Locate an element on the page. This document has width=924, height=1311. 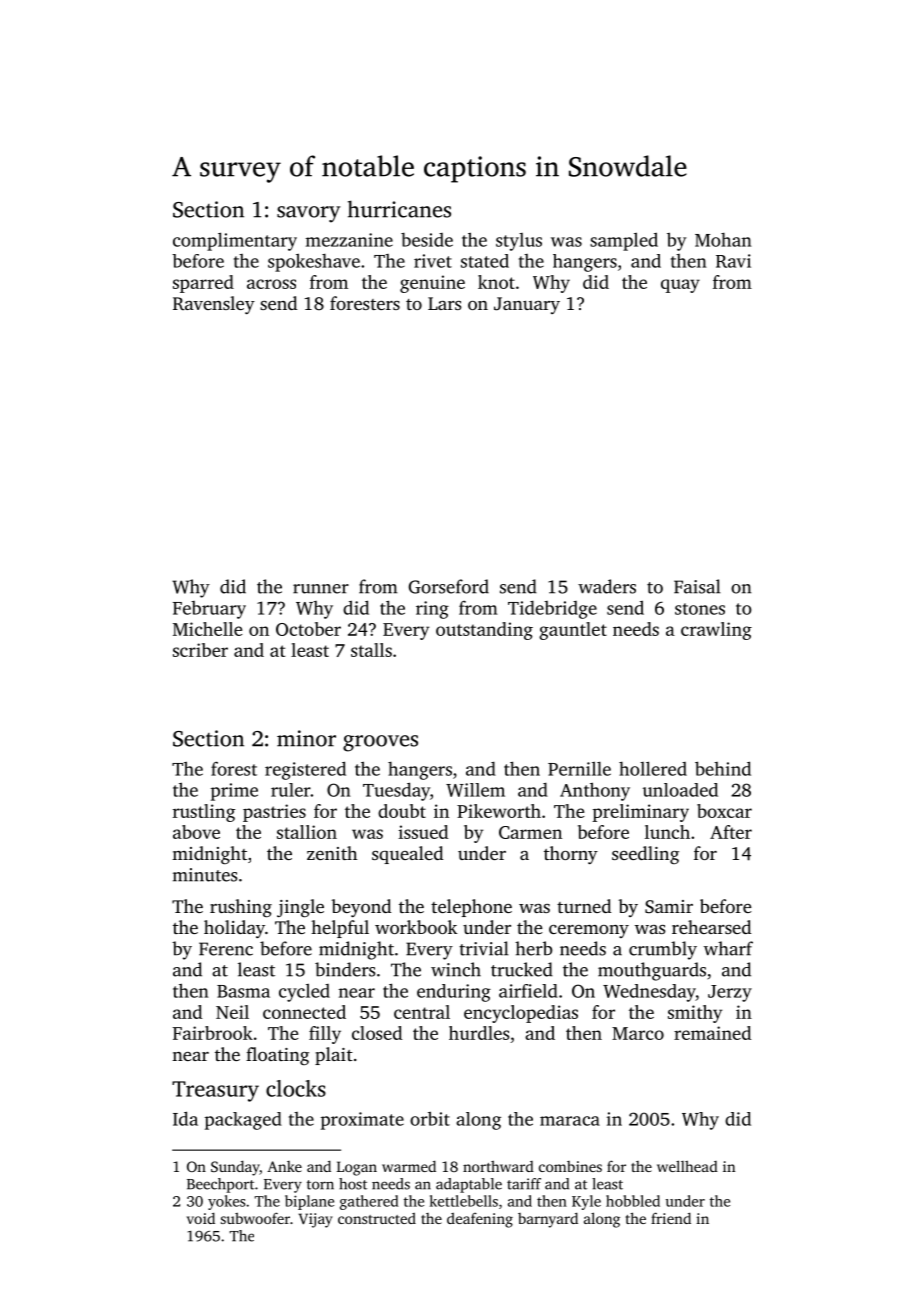
complimentary is located at coordinates (235, 241).
